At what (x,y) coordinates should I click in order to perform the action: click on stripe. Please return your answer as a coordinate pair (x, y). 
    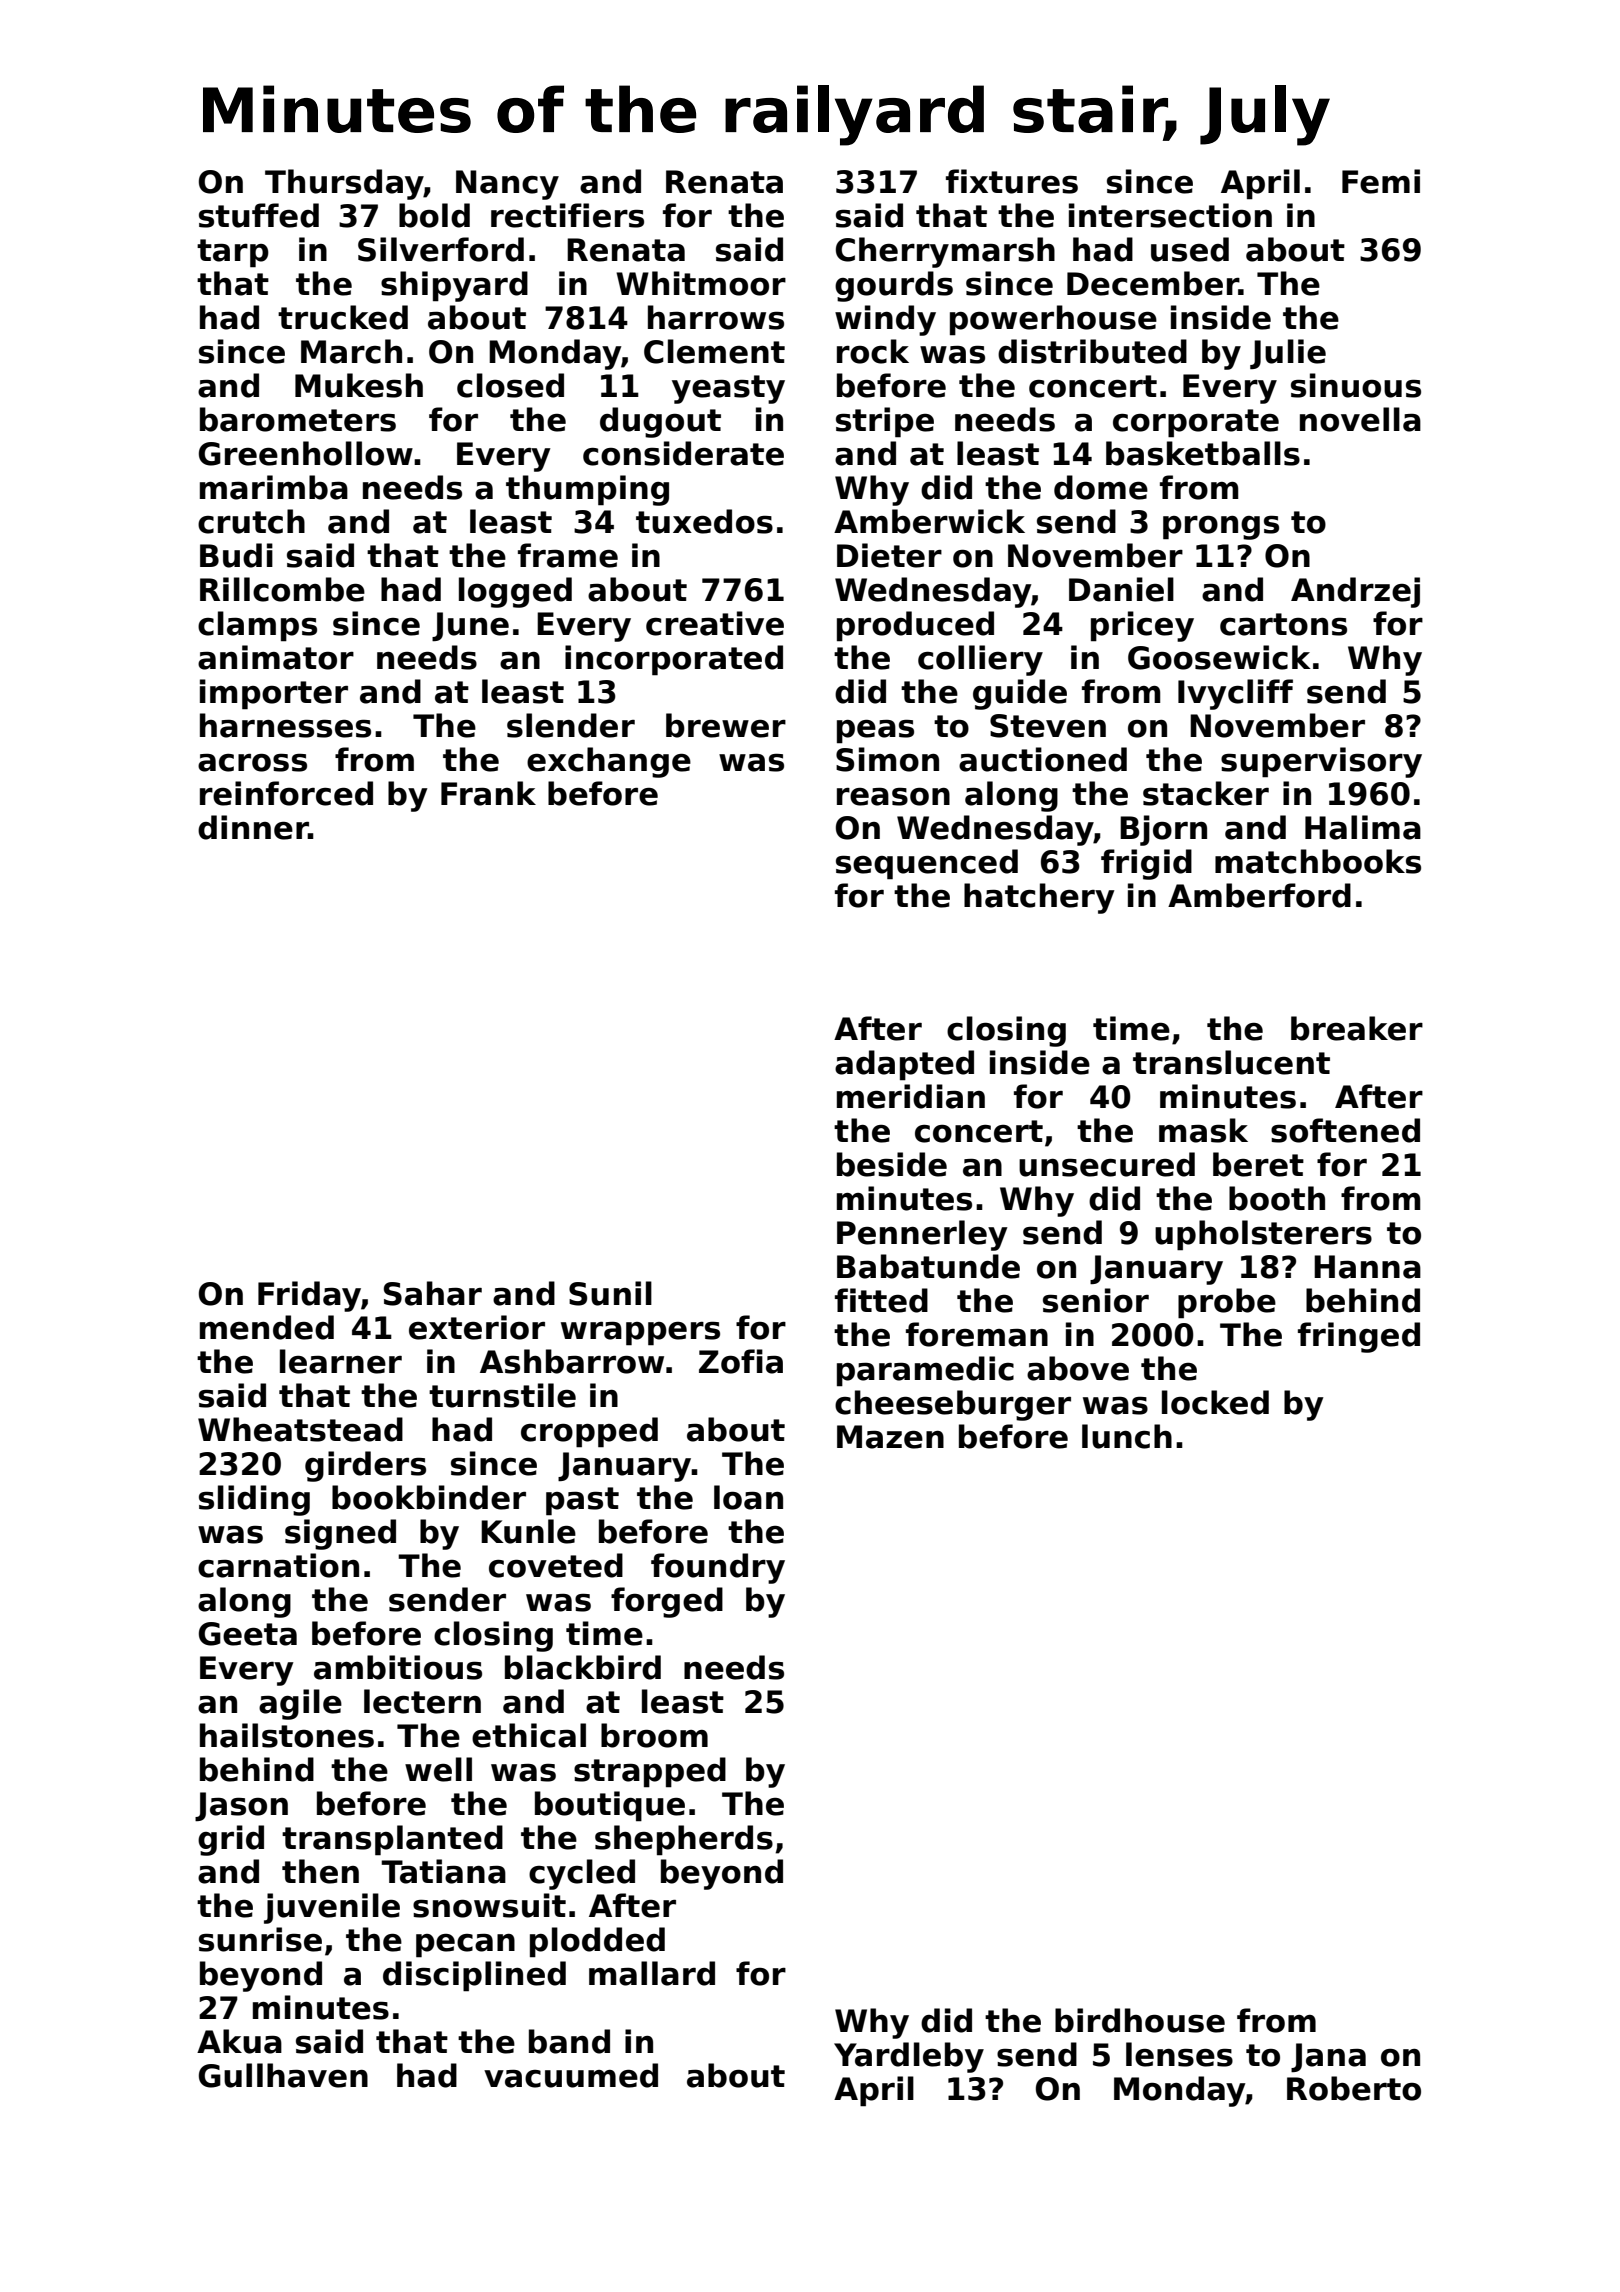
    Looking at the image, I should click on (885, 422).
